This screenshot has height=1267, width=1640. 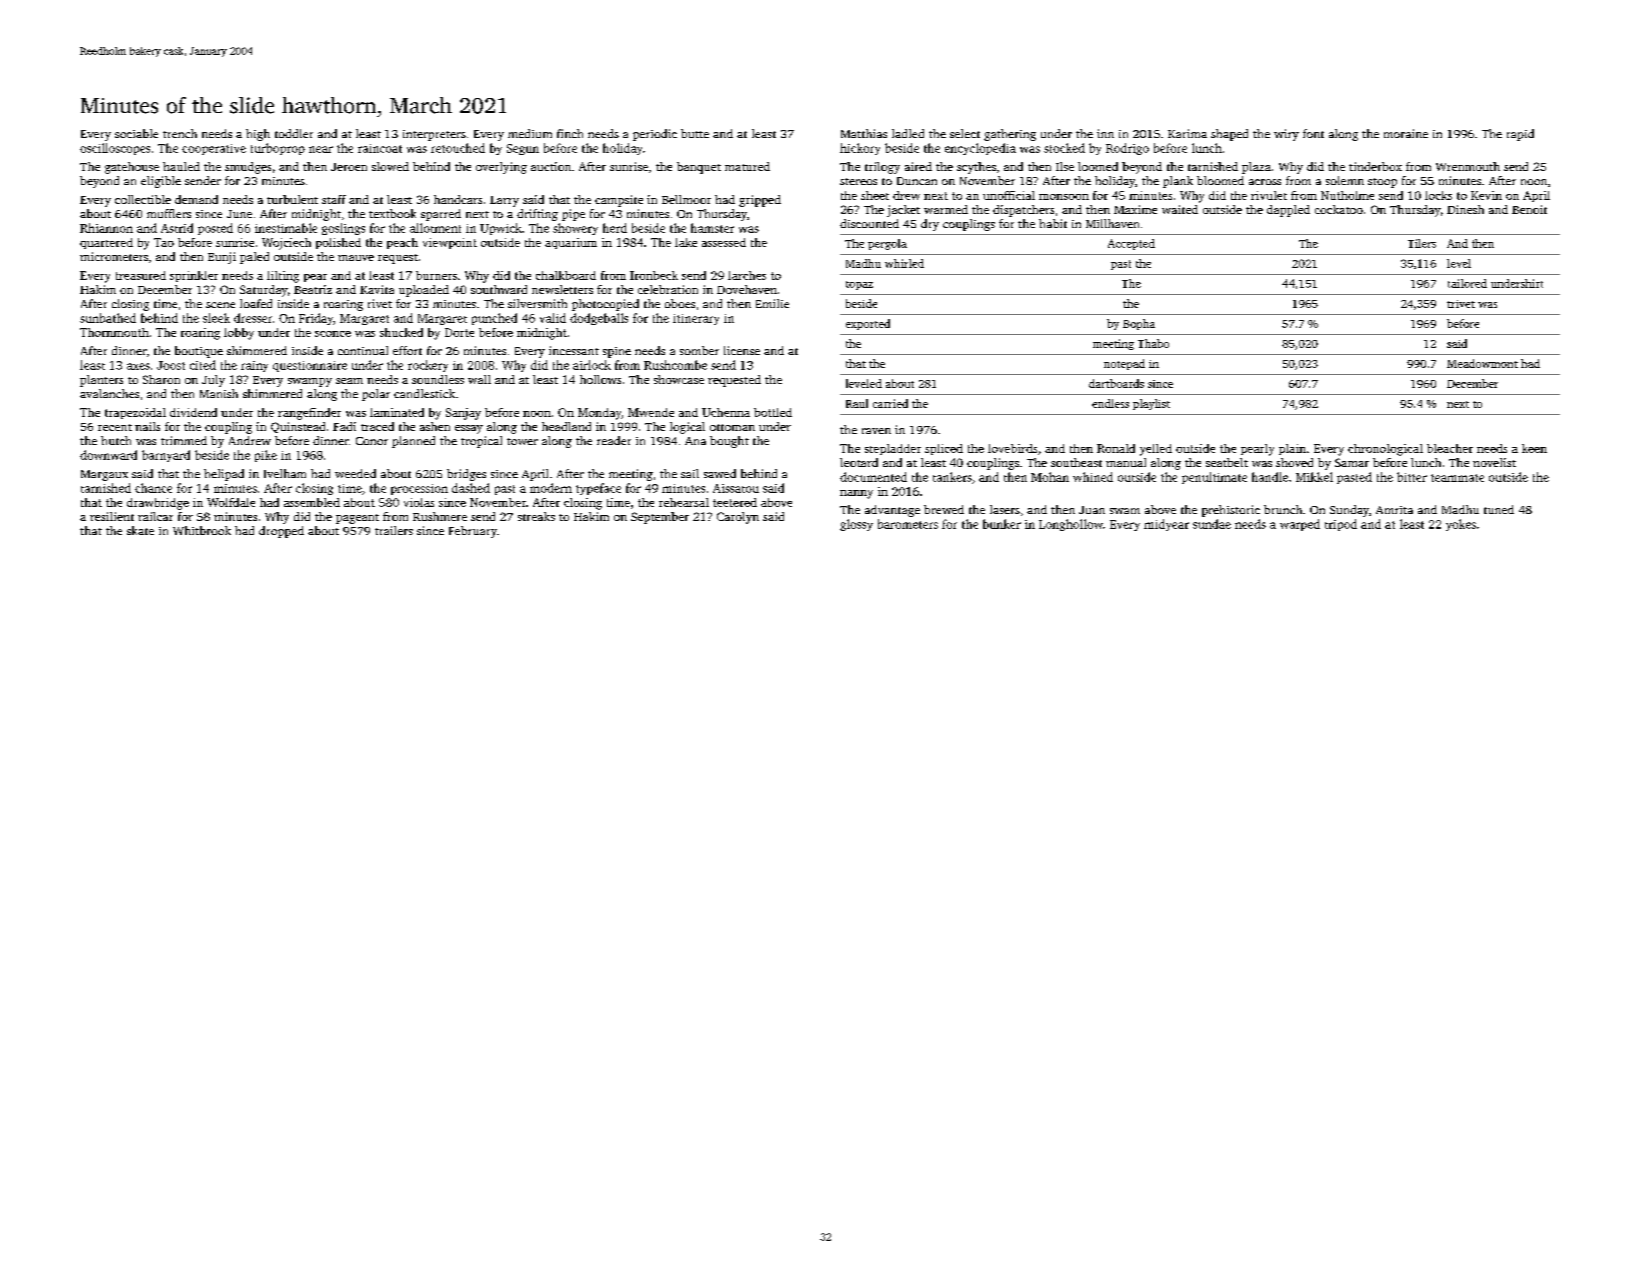 I want to click on February, so click(x=473, y=532).
